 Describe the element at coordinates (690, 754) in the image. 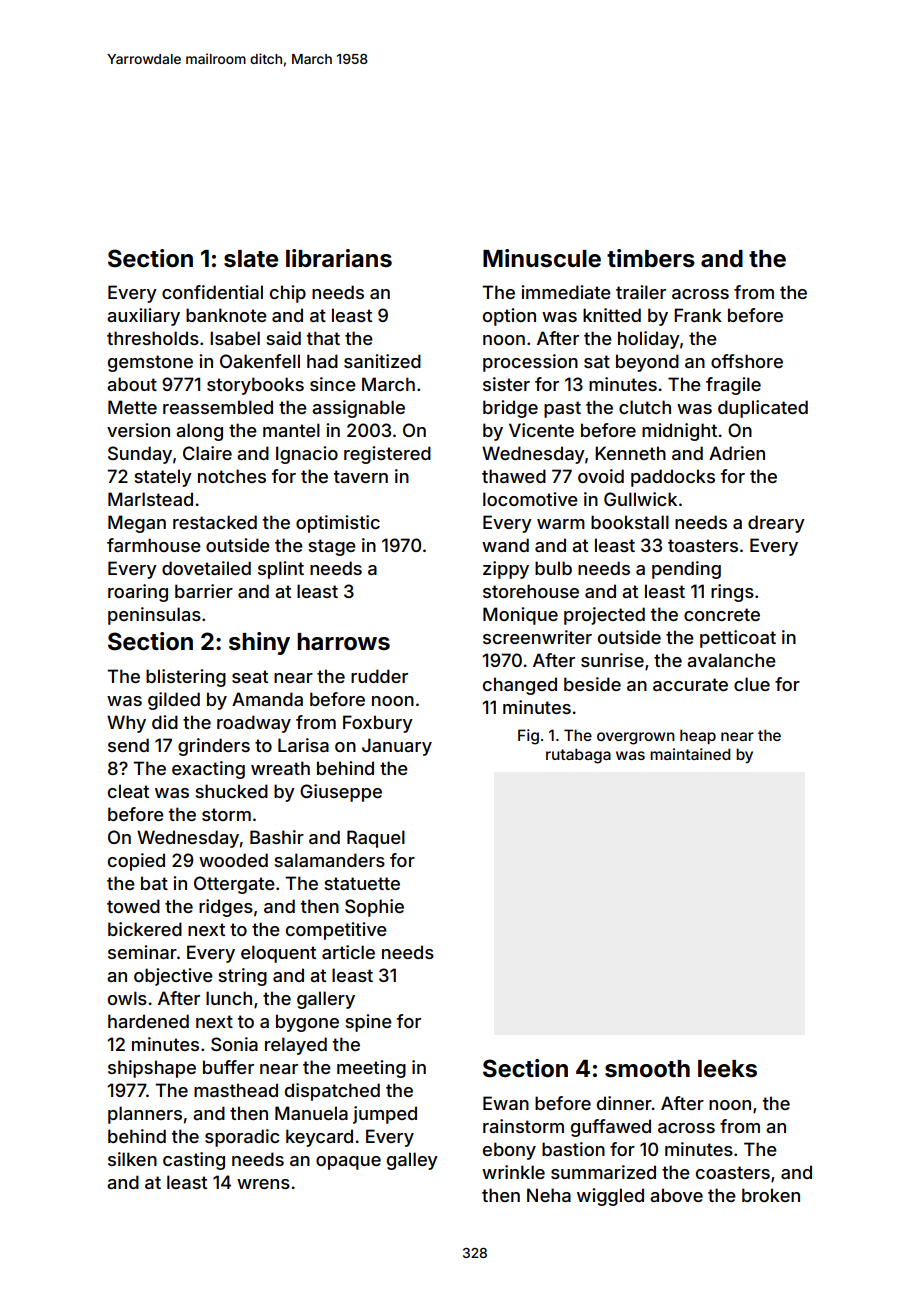

I see `maintained` at that location.
